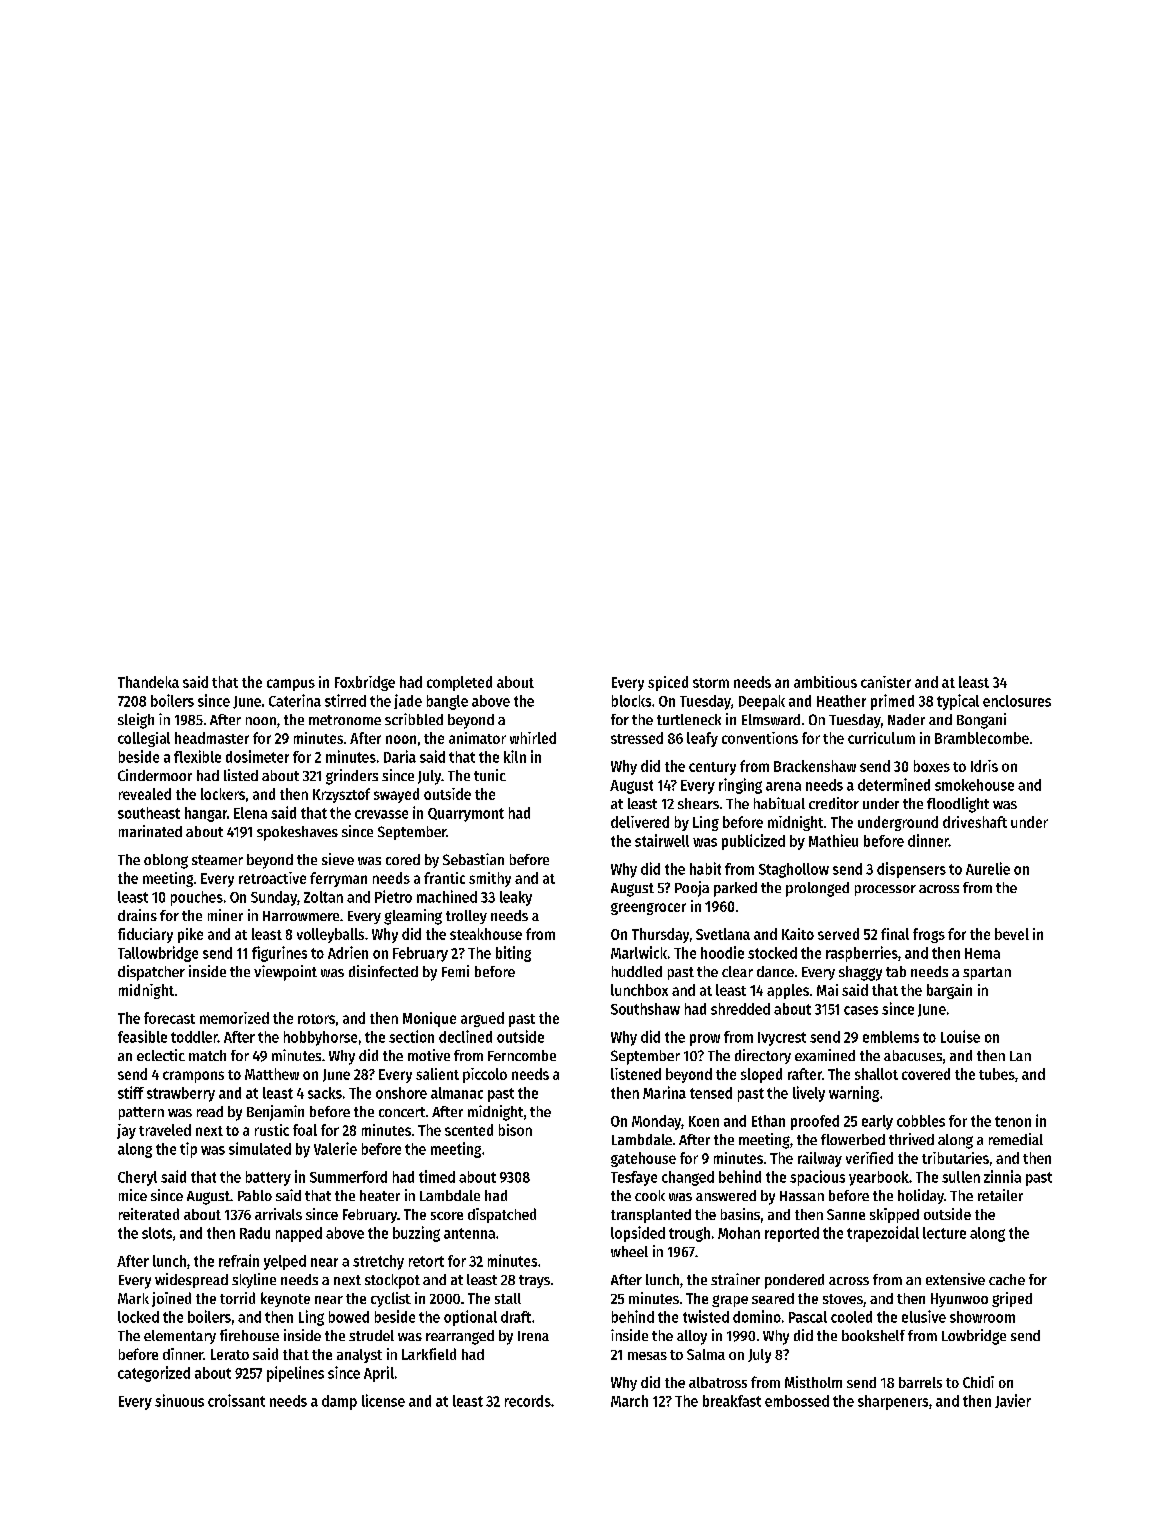 The width and height of the document is (1171, 1515). What do you see at coordinates (854, 1094) in the document?
I see `warning` at bounding box center [854, 1094].
